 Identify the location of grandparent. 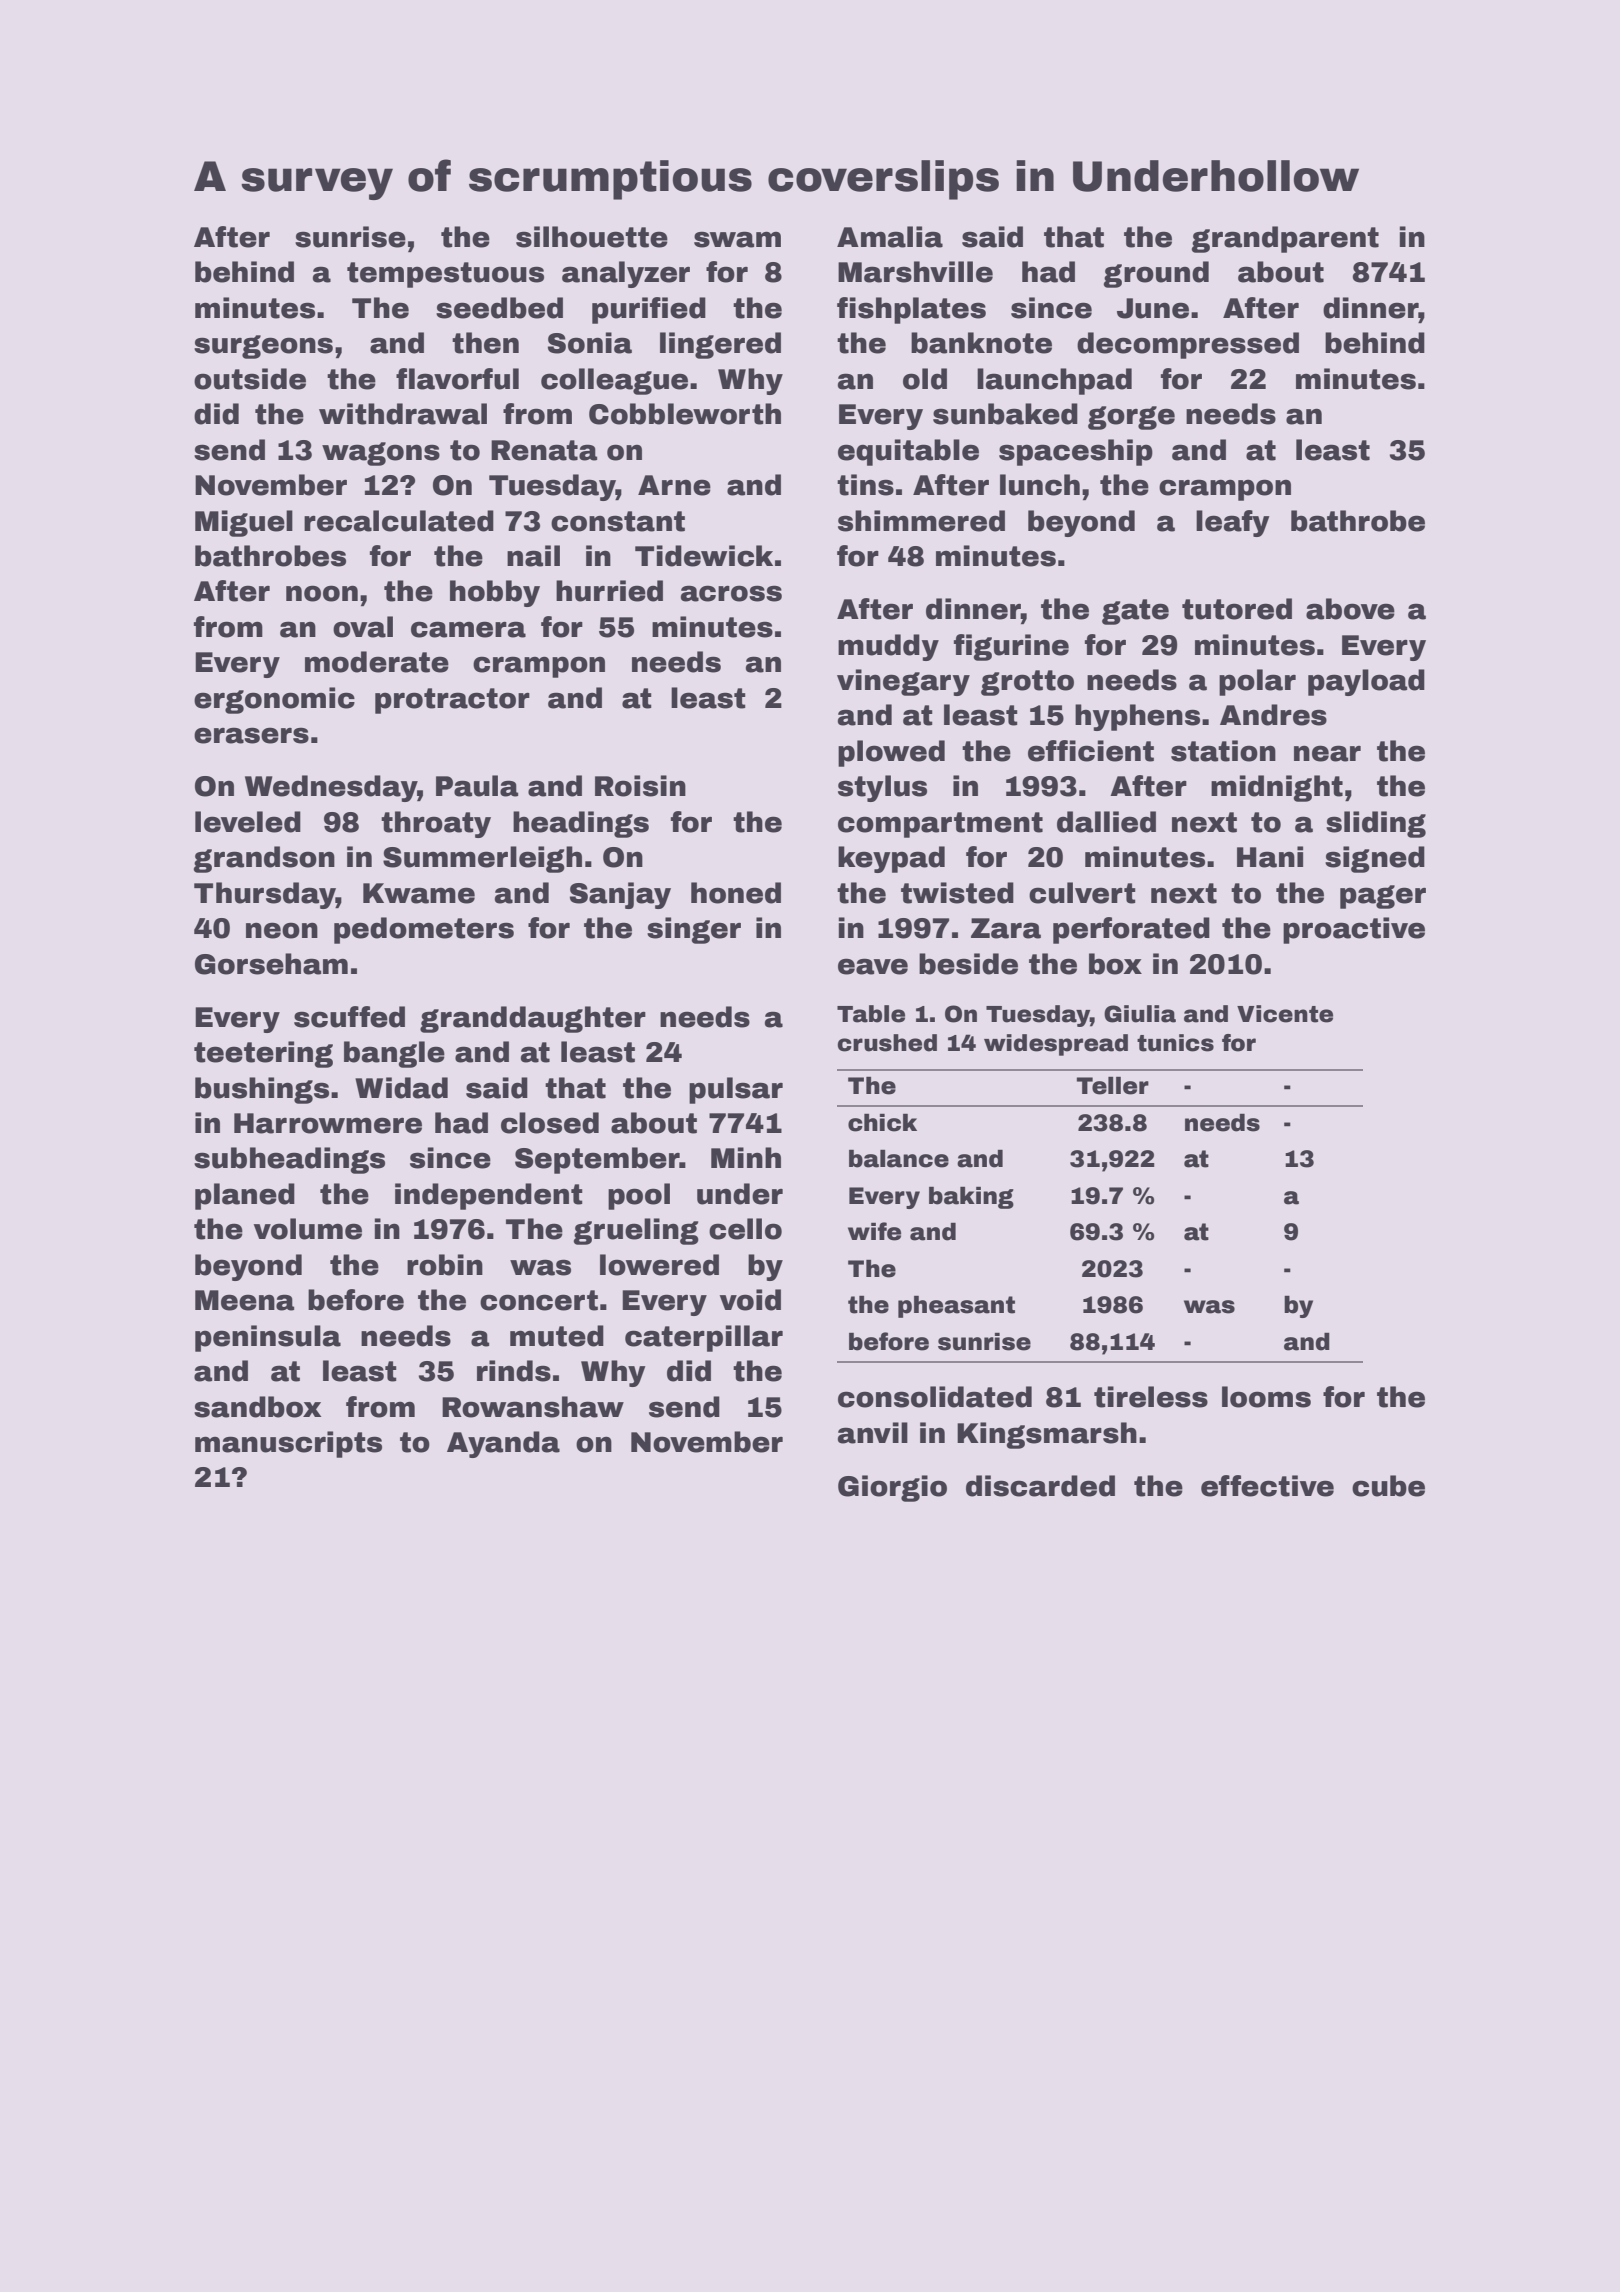
(1285, 239).
